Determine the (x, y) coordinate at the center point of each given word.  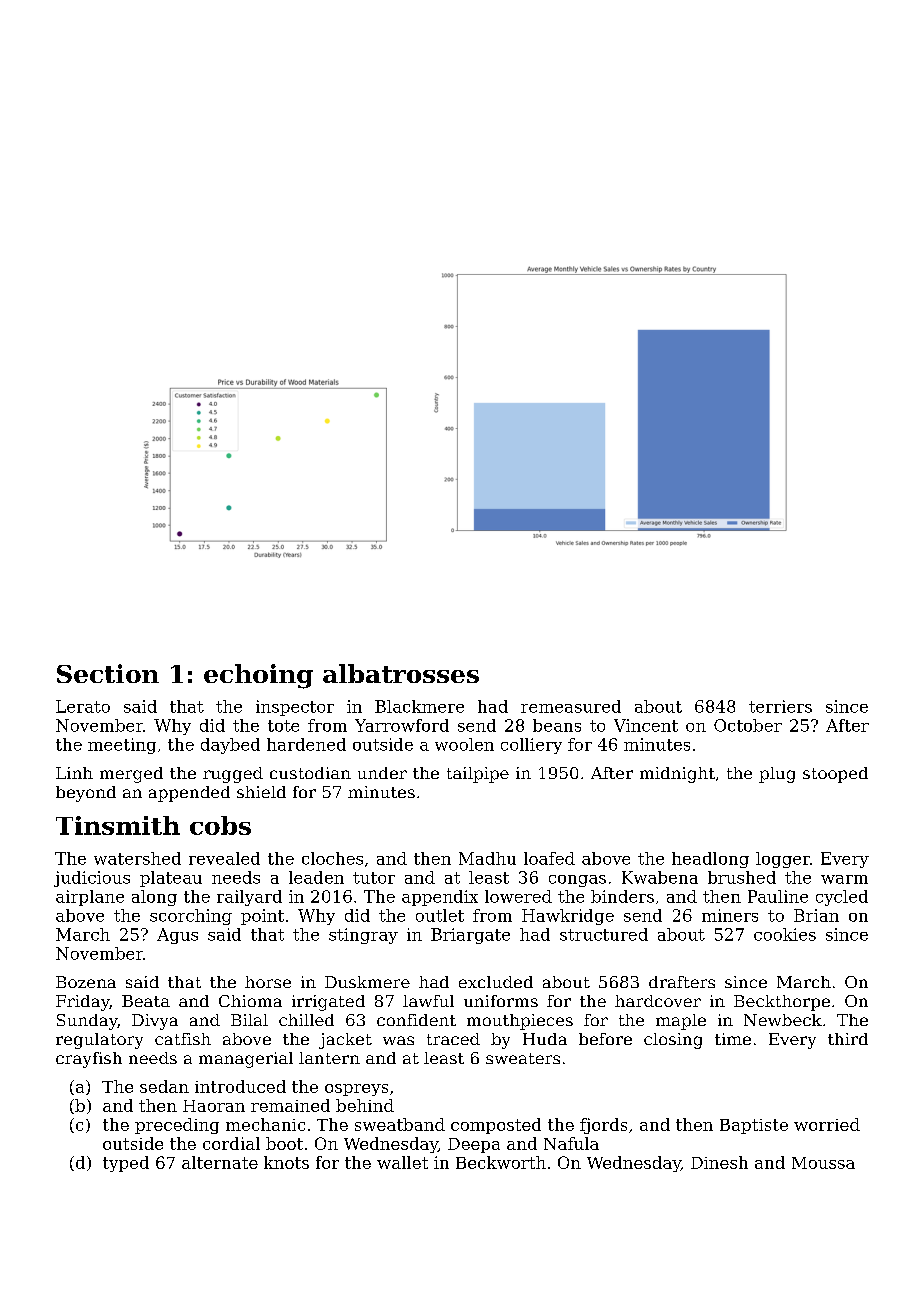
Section (108, 673)
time (733, 1039)
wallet (402, 1162)
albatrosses (401, 673)
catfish (183, 1039)
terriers (780, 706)
